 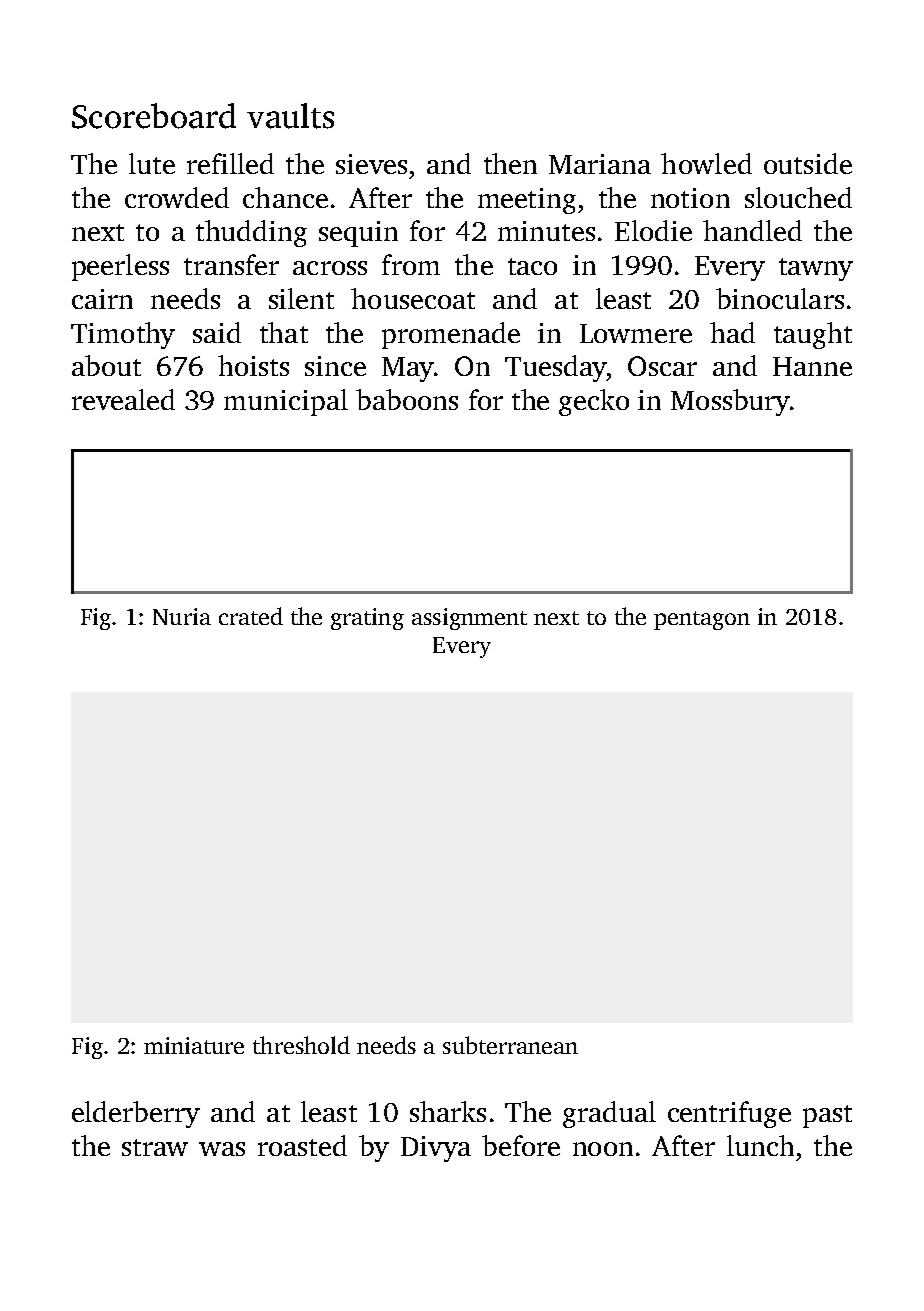 What do you see at coordinates (730, 402) in the screenshot?
I see `Mossbury` at bounding box center [730, 402].
